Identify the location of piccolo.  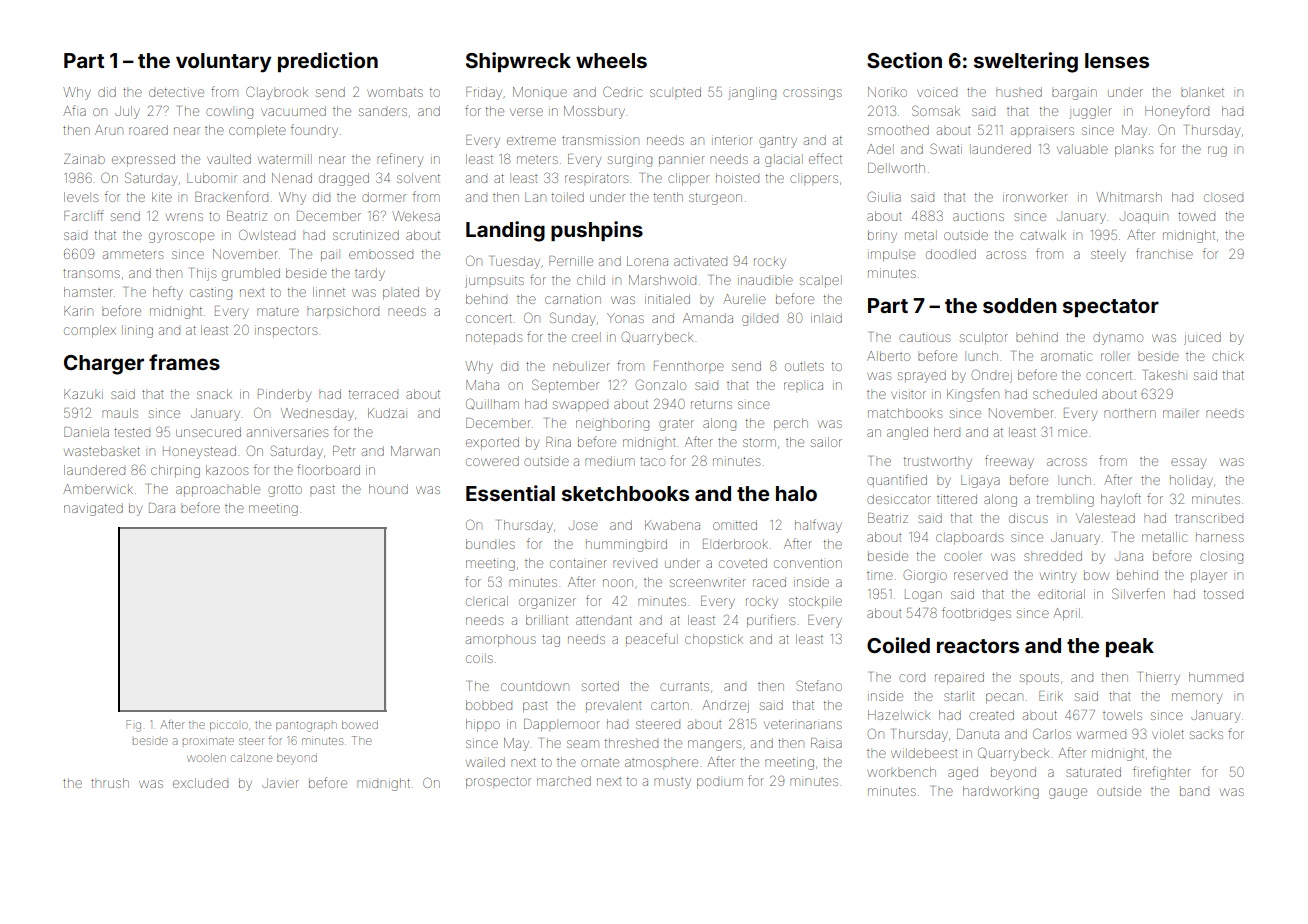
(229, 726).
